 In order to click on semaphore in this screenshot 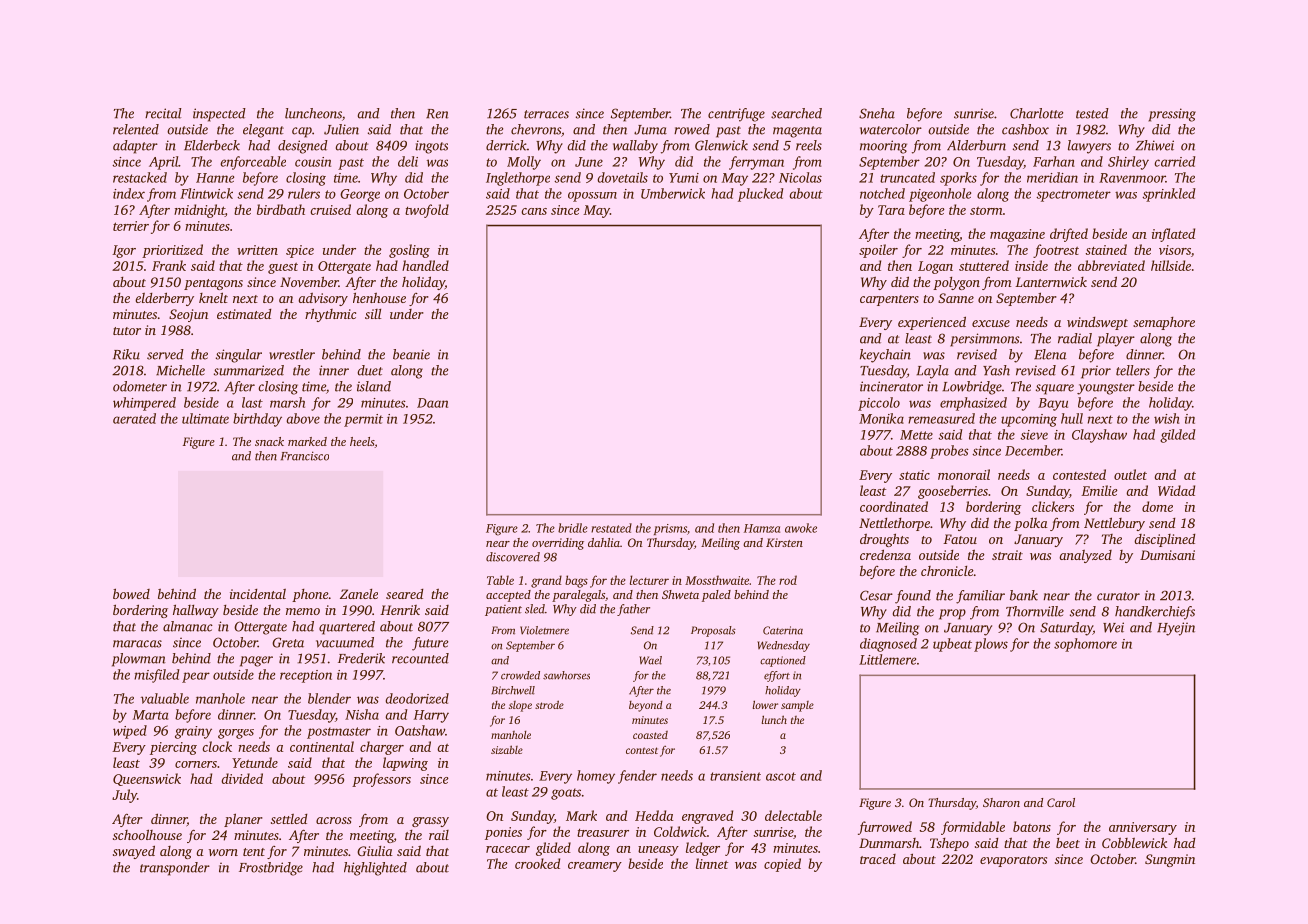, I will do `click(1164, 323)`.
